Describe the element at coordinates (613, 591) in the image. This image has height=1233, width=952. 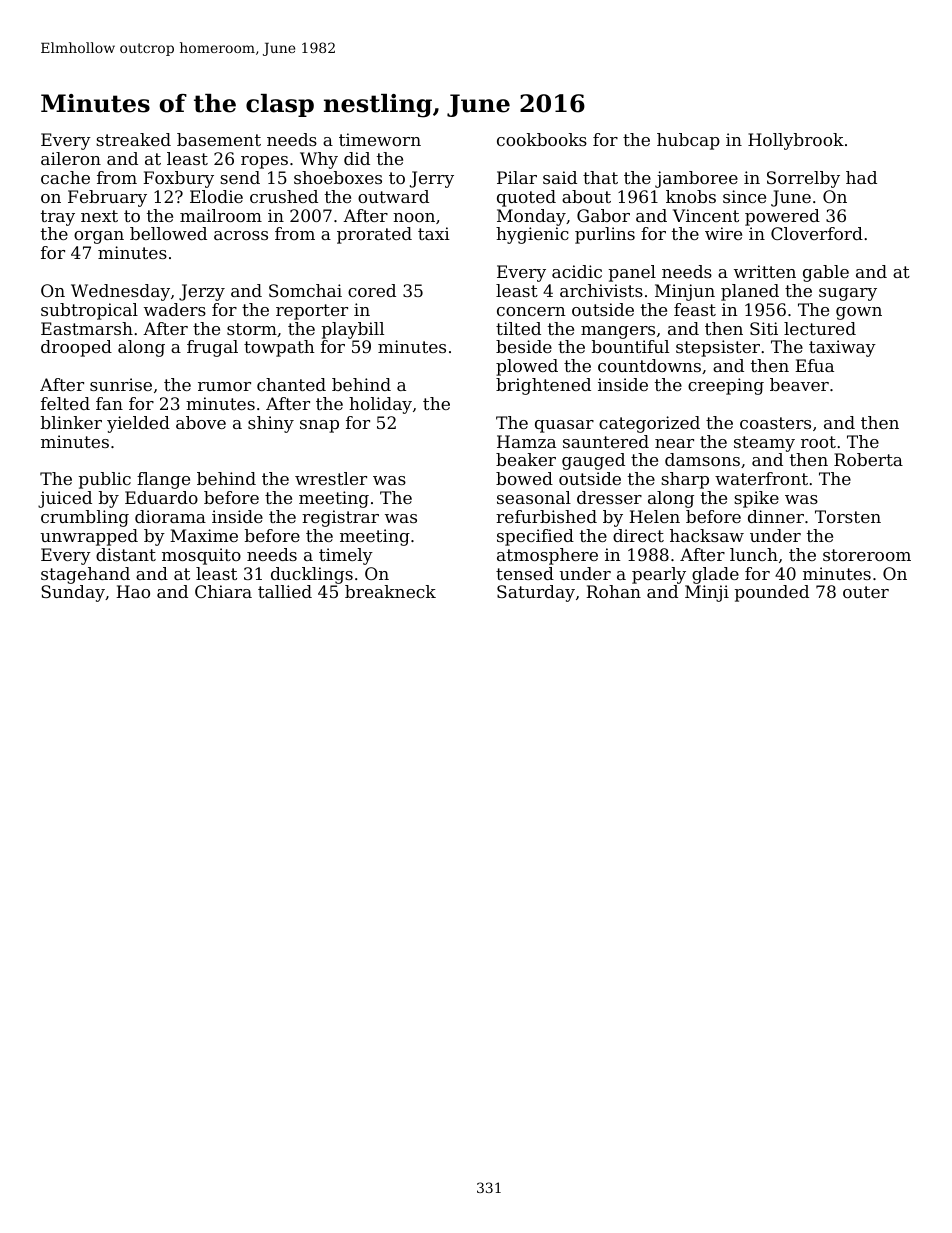
I see `Rohan` at that location.
